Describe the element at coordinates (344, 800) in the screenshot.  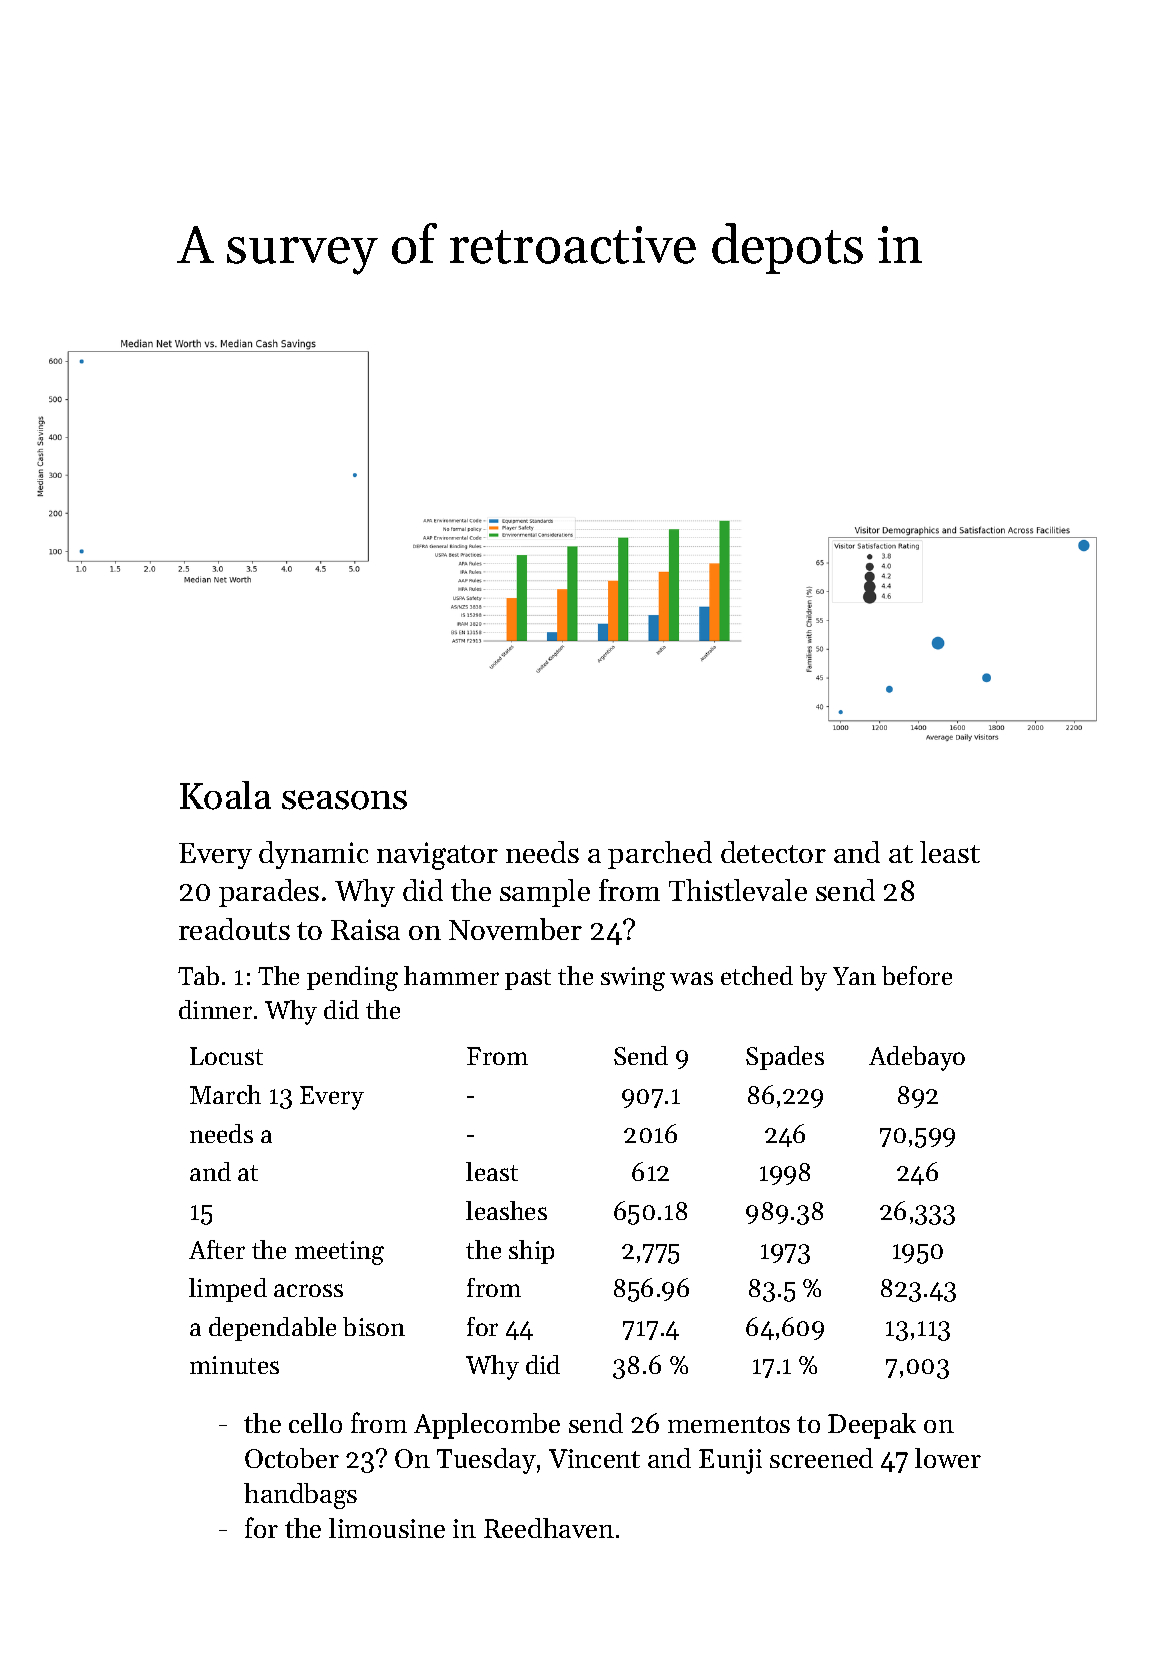
I see `seasons` at that location.
